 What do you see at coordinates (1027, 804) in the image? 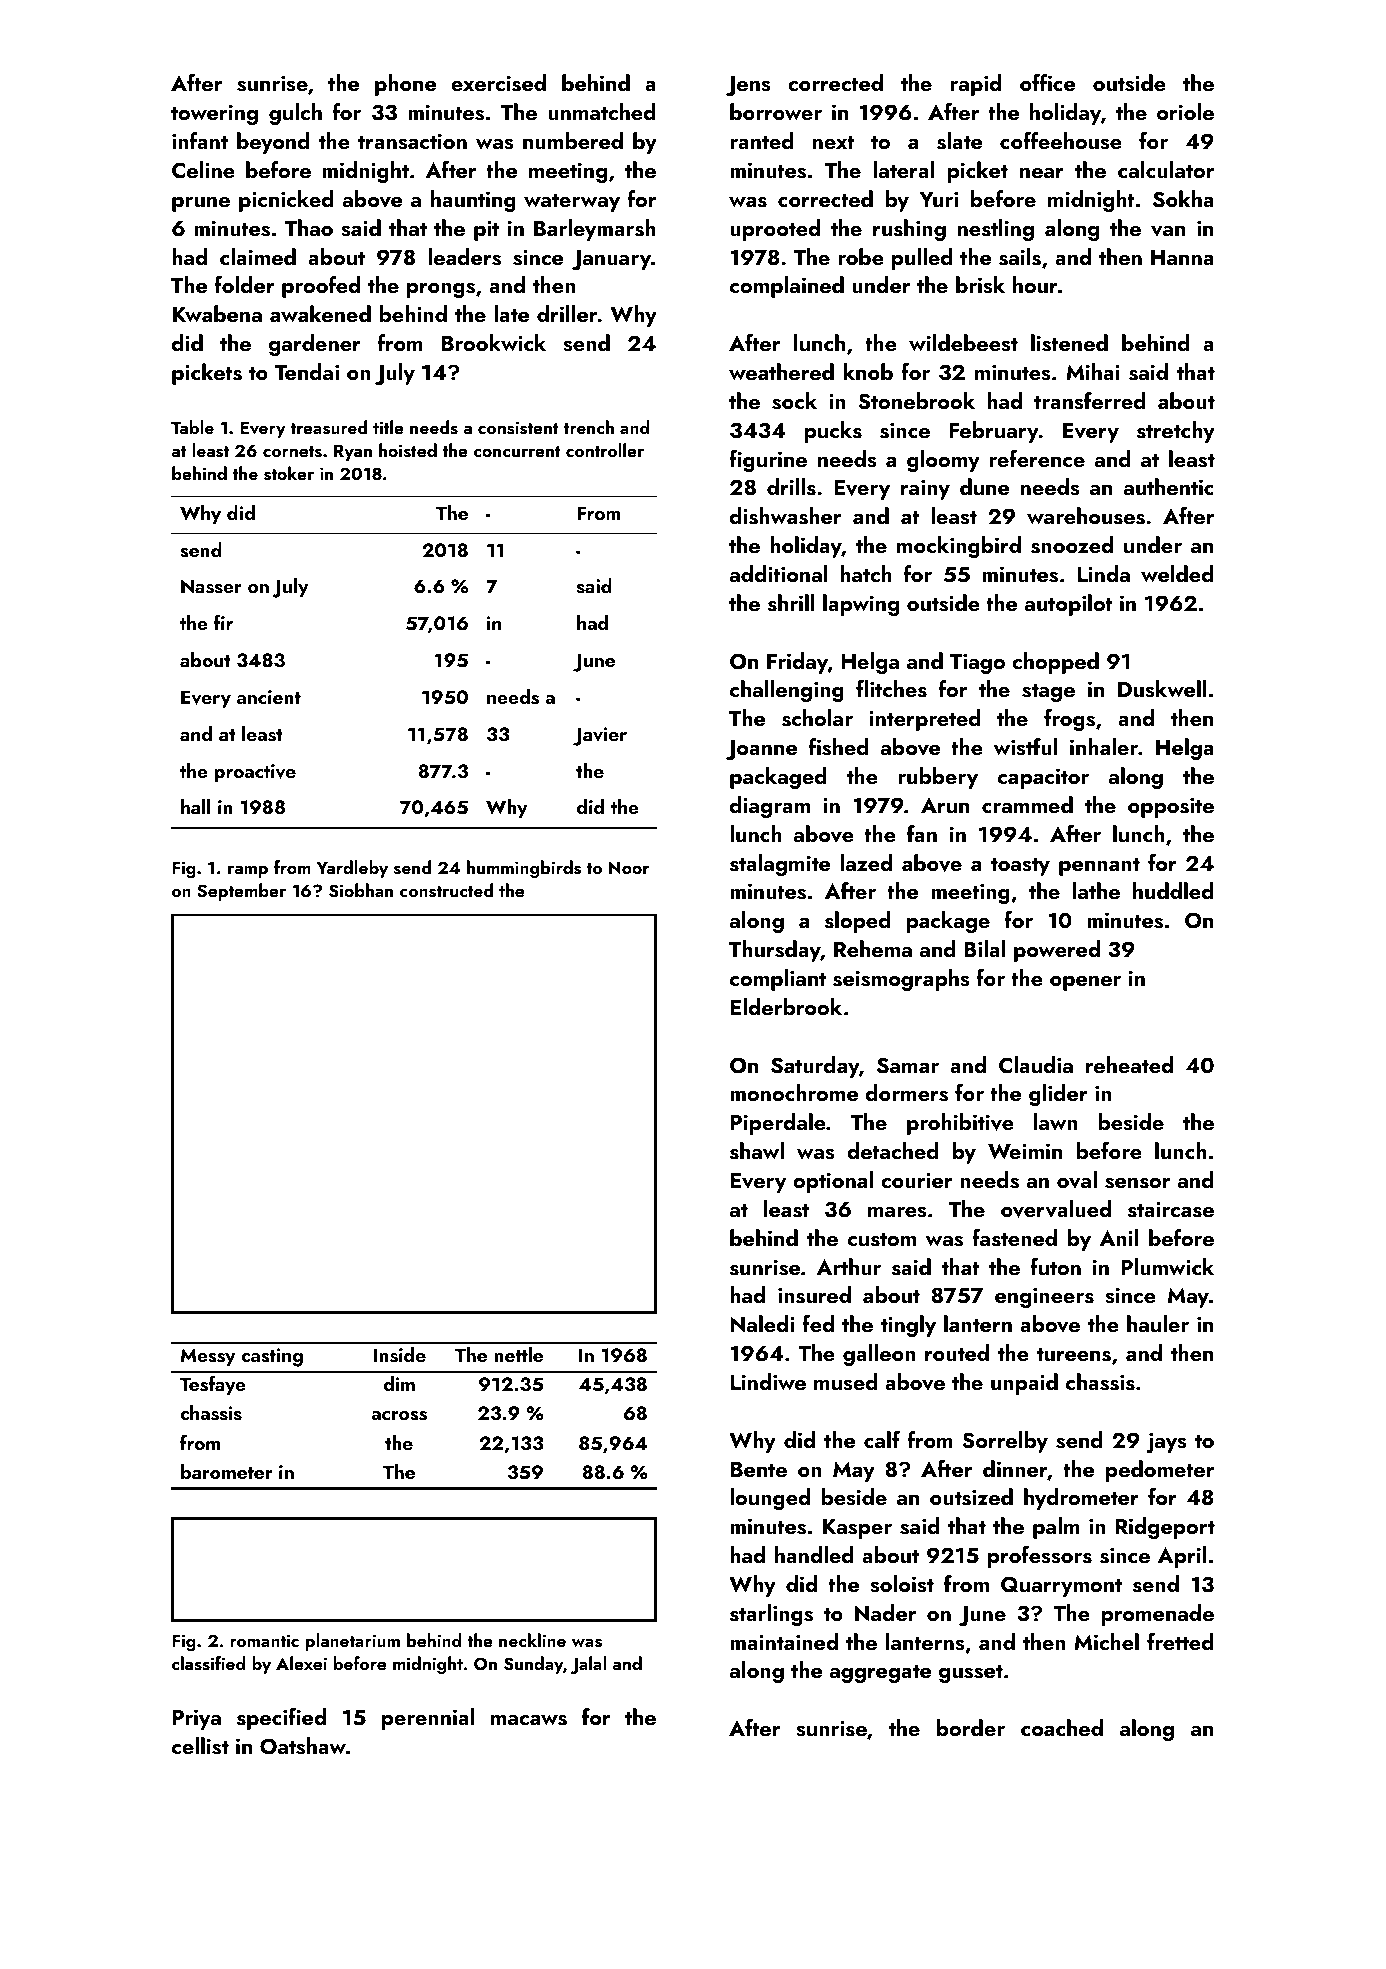
I see `crammed` at bounding box center [1027, 804].
